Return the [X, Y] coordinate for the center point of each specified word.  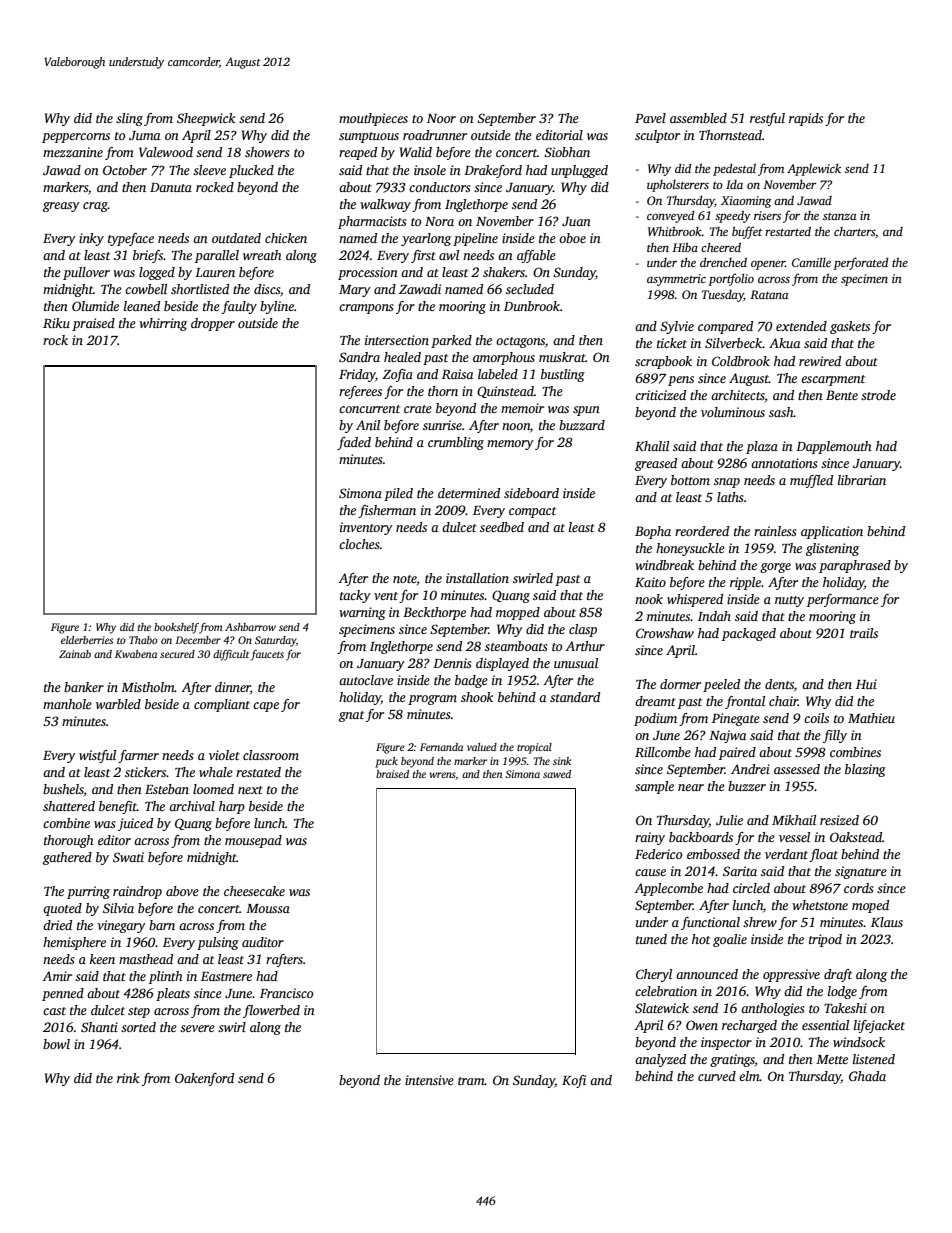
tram [471, 1081]
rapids [806, 119]
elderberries [87, 640]
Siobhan [567, 152]
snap [727, 483]
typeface [131, 239]
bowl [56, 1044]
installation [477, 578]
